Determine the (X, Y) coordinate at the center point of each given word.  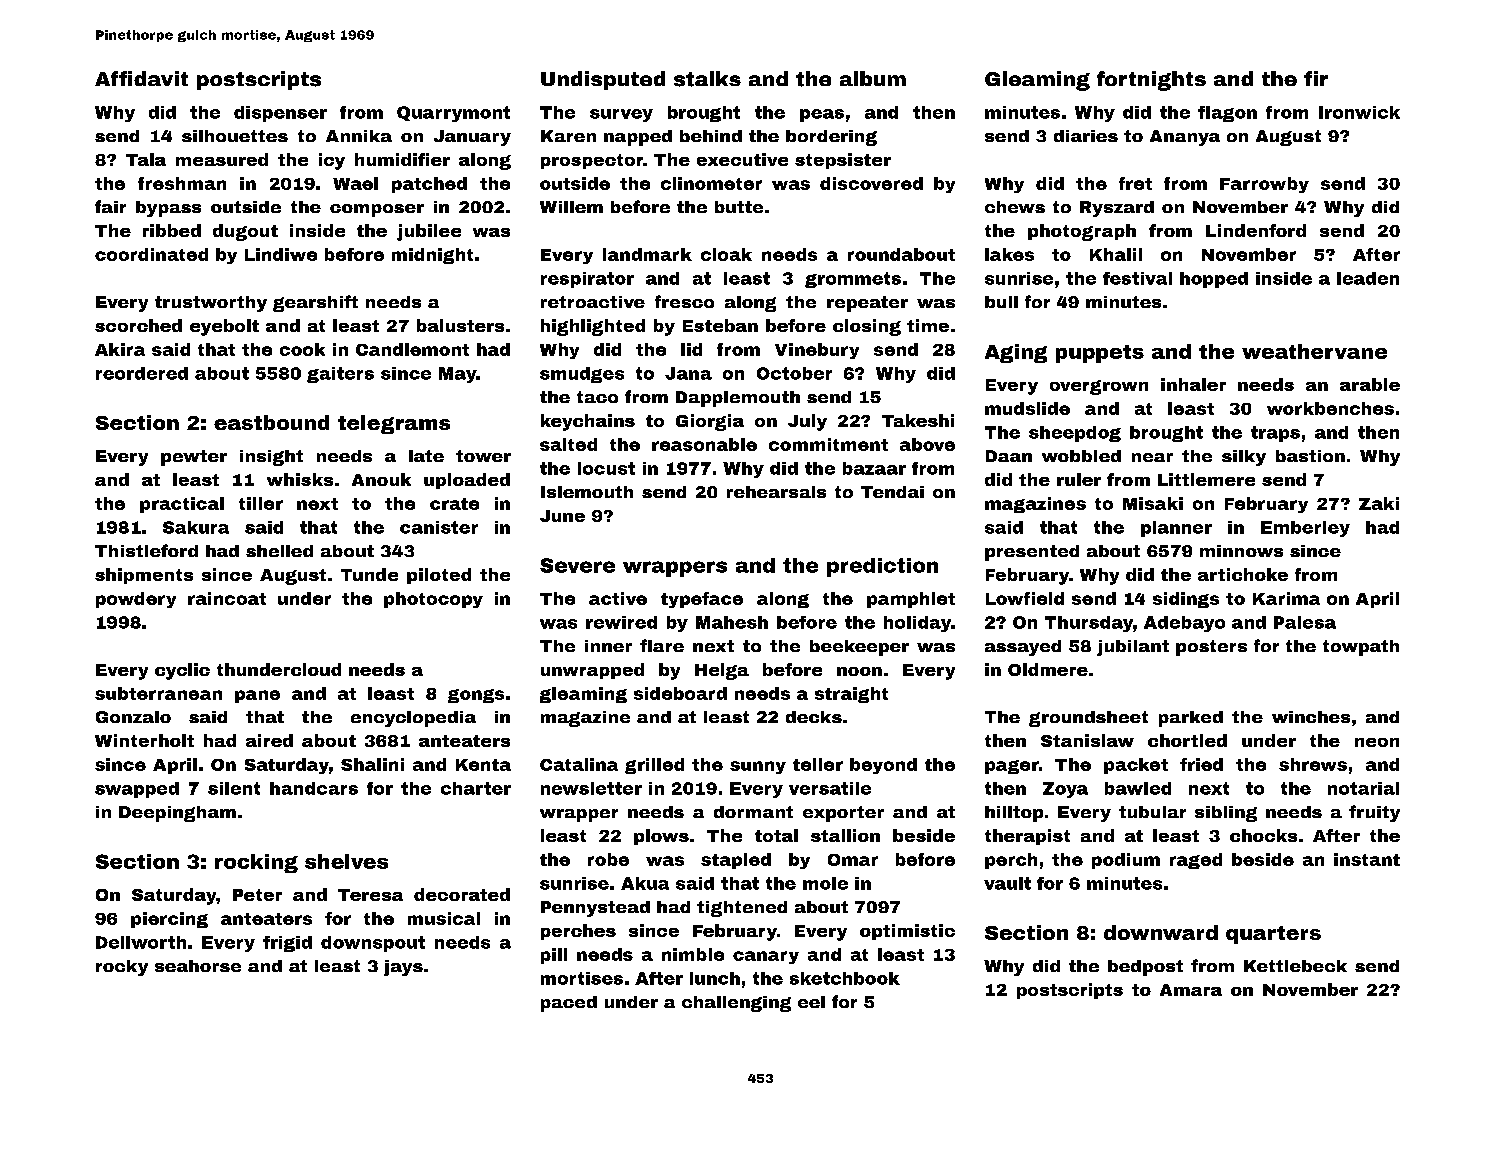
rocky (122, 968)
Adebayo (1184, 624)
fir (1316, 78)
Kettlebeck (1295, 966)
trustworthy (211, 304)
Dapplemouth (738, 399)
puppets (1100, 354)
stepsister (843, 161)
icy (332, 161)
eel (811, 1002)
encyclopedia (413, 719)
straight (851, 695)
